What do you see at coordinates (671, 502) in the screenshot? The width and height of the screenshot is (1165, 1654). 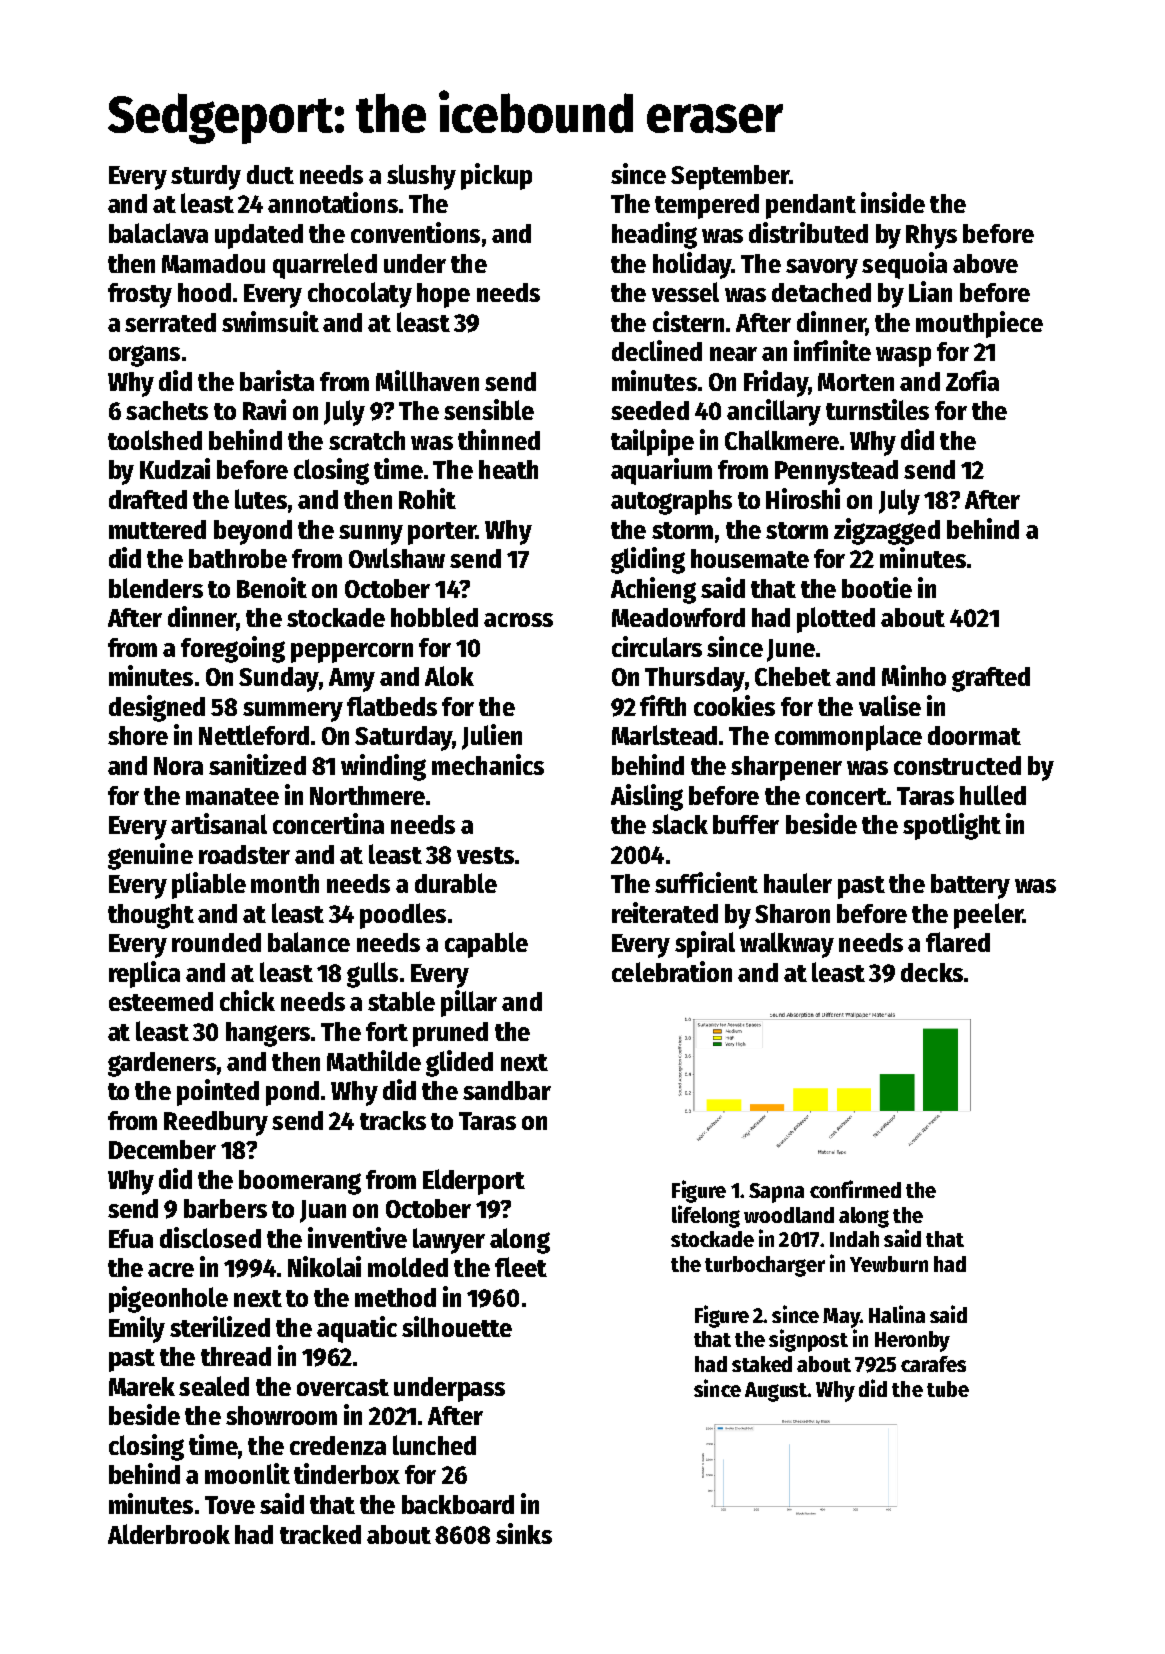 I see `autographs` at bounding box center [671, 502].
